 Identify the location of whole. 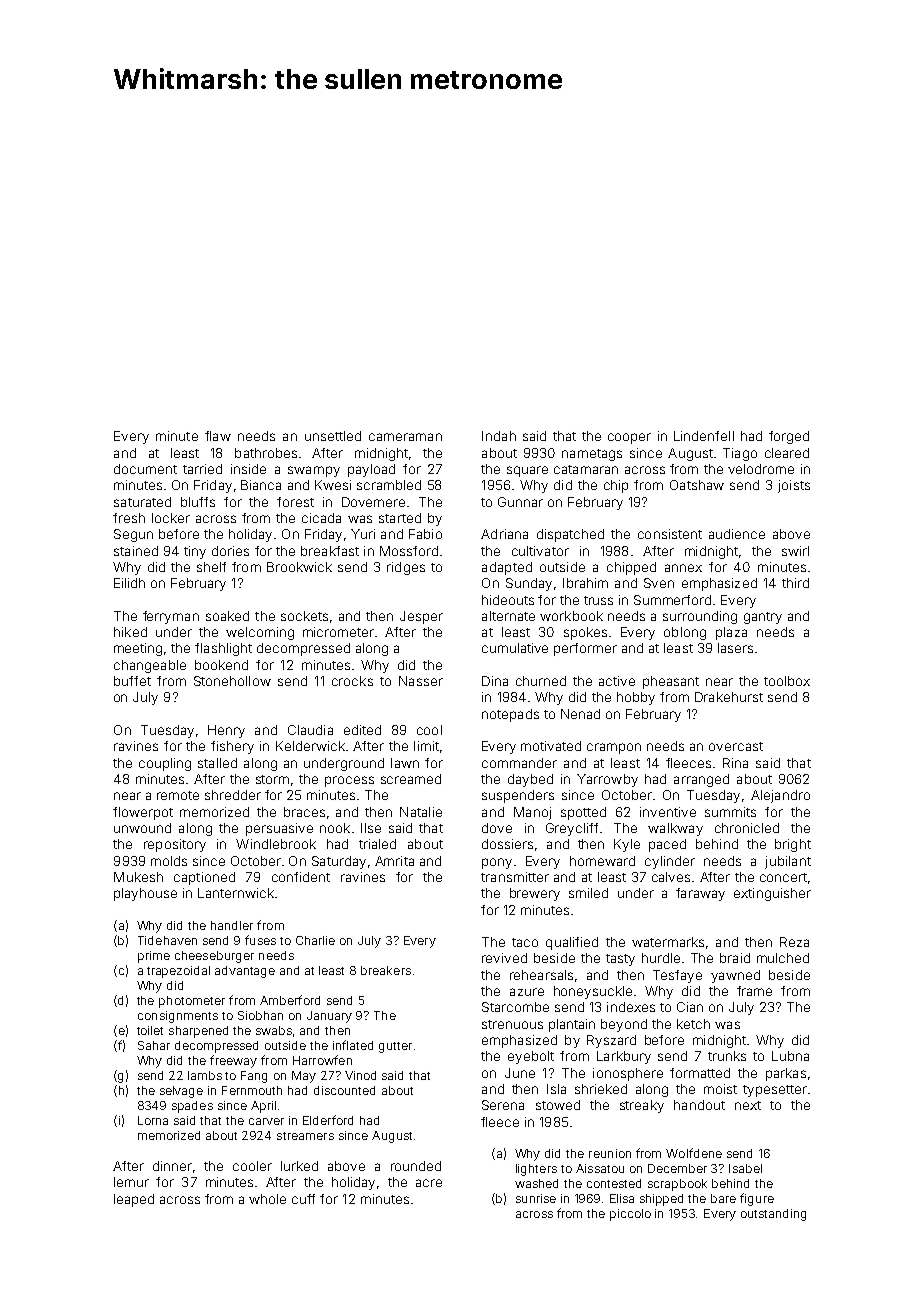
(267, 1199).
